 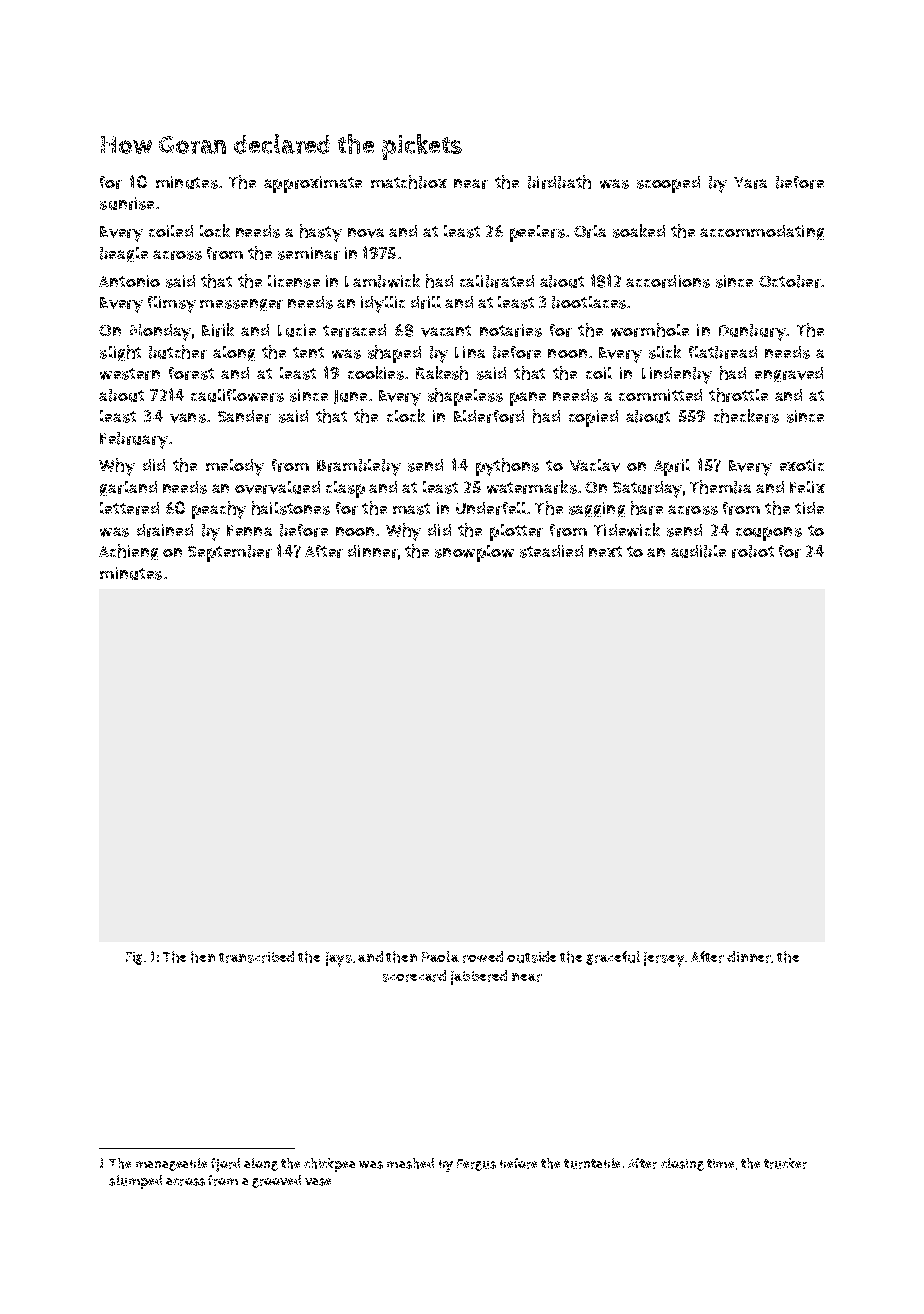 What do you see at coordinates (134, 958) in the screenshot?
I see `Fig` at bounding box center [134, 958].
